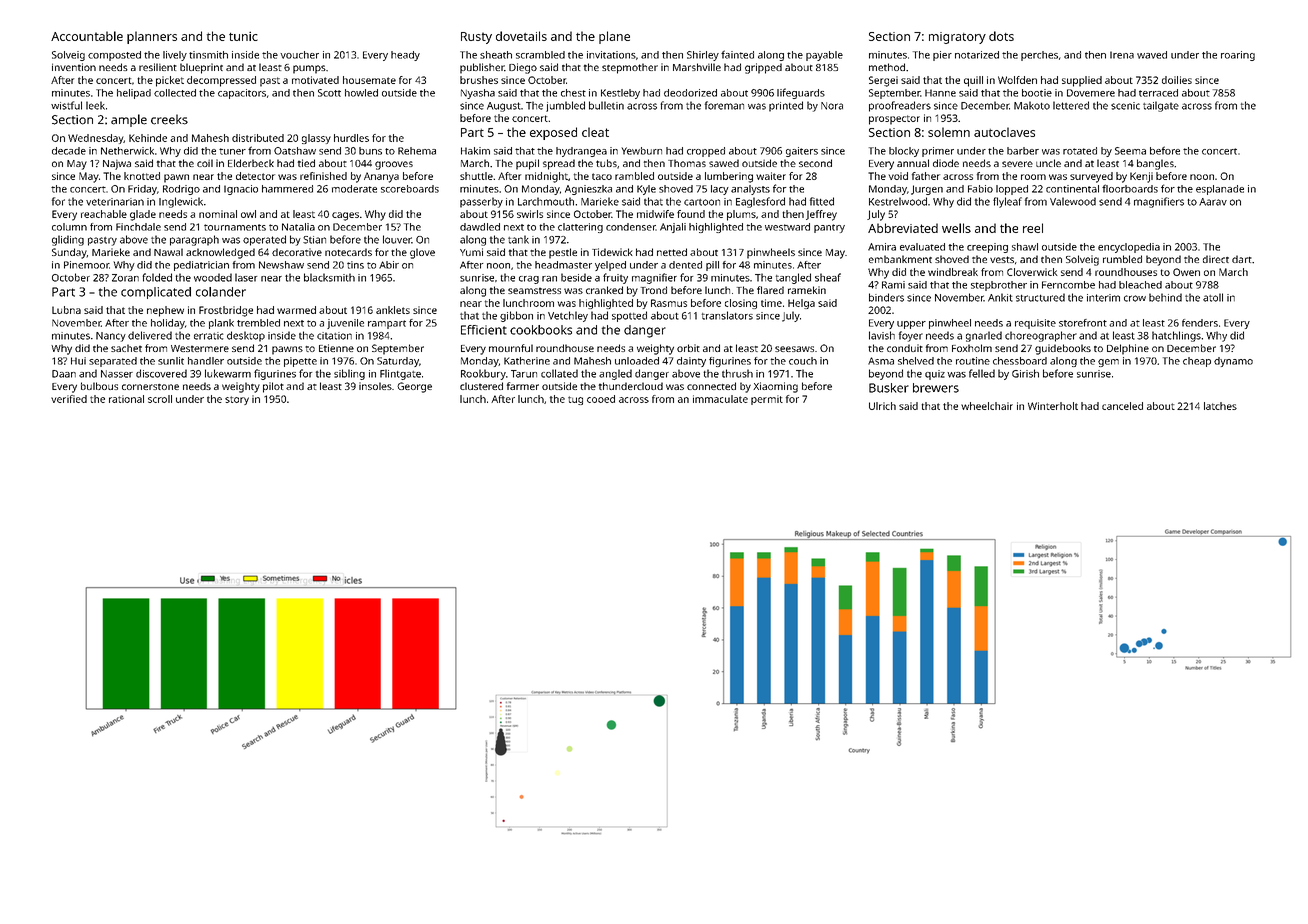 The height and width of the document is (924, 1308). Describe the element at coordinates (614, 37) in the document. I see `plane` at that location.
